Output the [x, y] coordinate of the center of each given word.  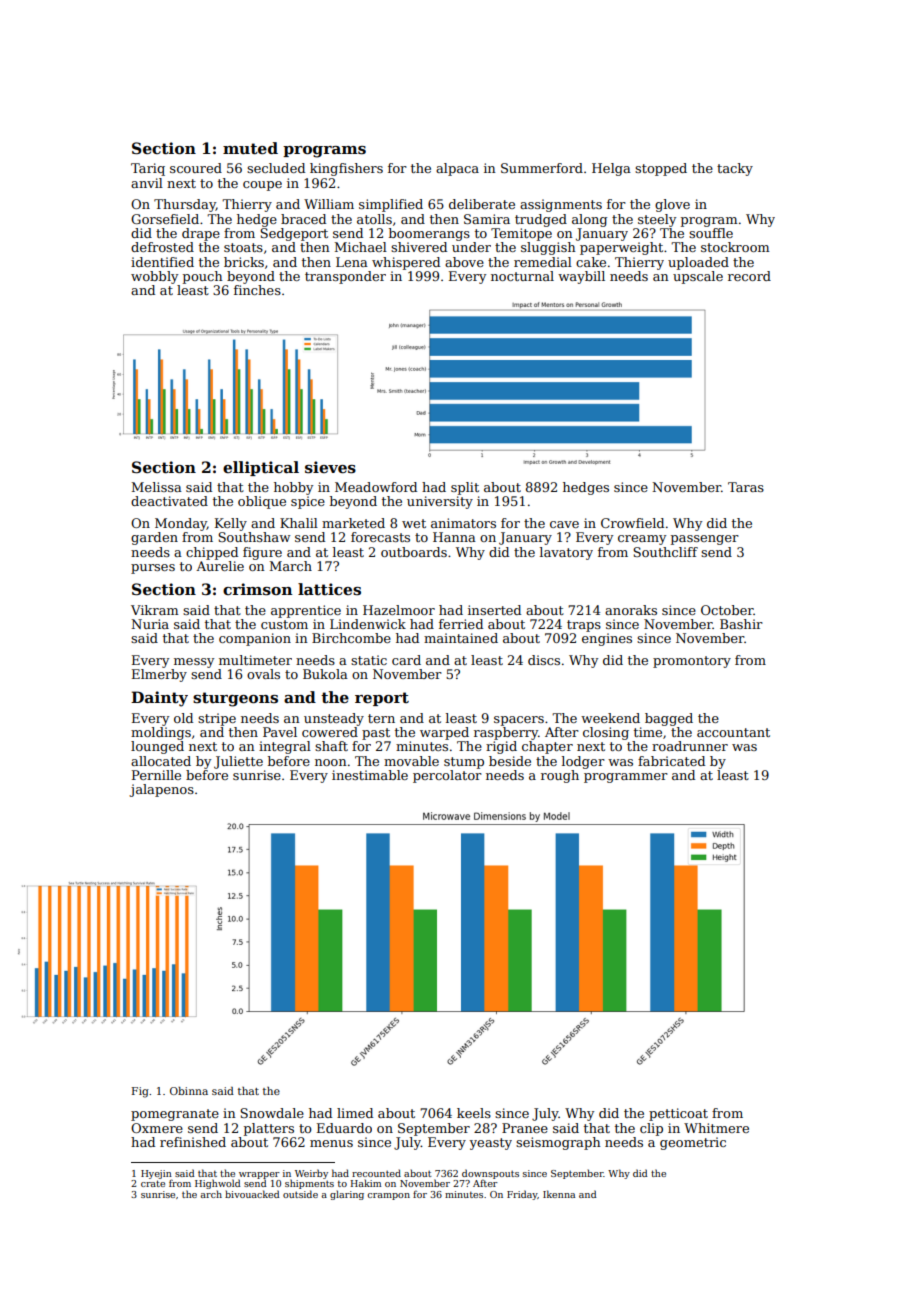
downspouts [490, 1174]
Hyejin [156, 1174]
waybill [581, 277]
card [406, 660]
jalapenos [161, 790]
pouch [203, 277]
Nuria [150, 624]
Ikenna [559, 1194]
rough [560, 776]
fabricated [671, 761]
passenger [705, 540]
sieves [330, 467]
